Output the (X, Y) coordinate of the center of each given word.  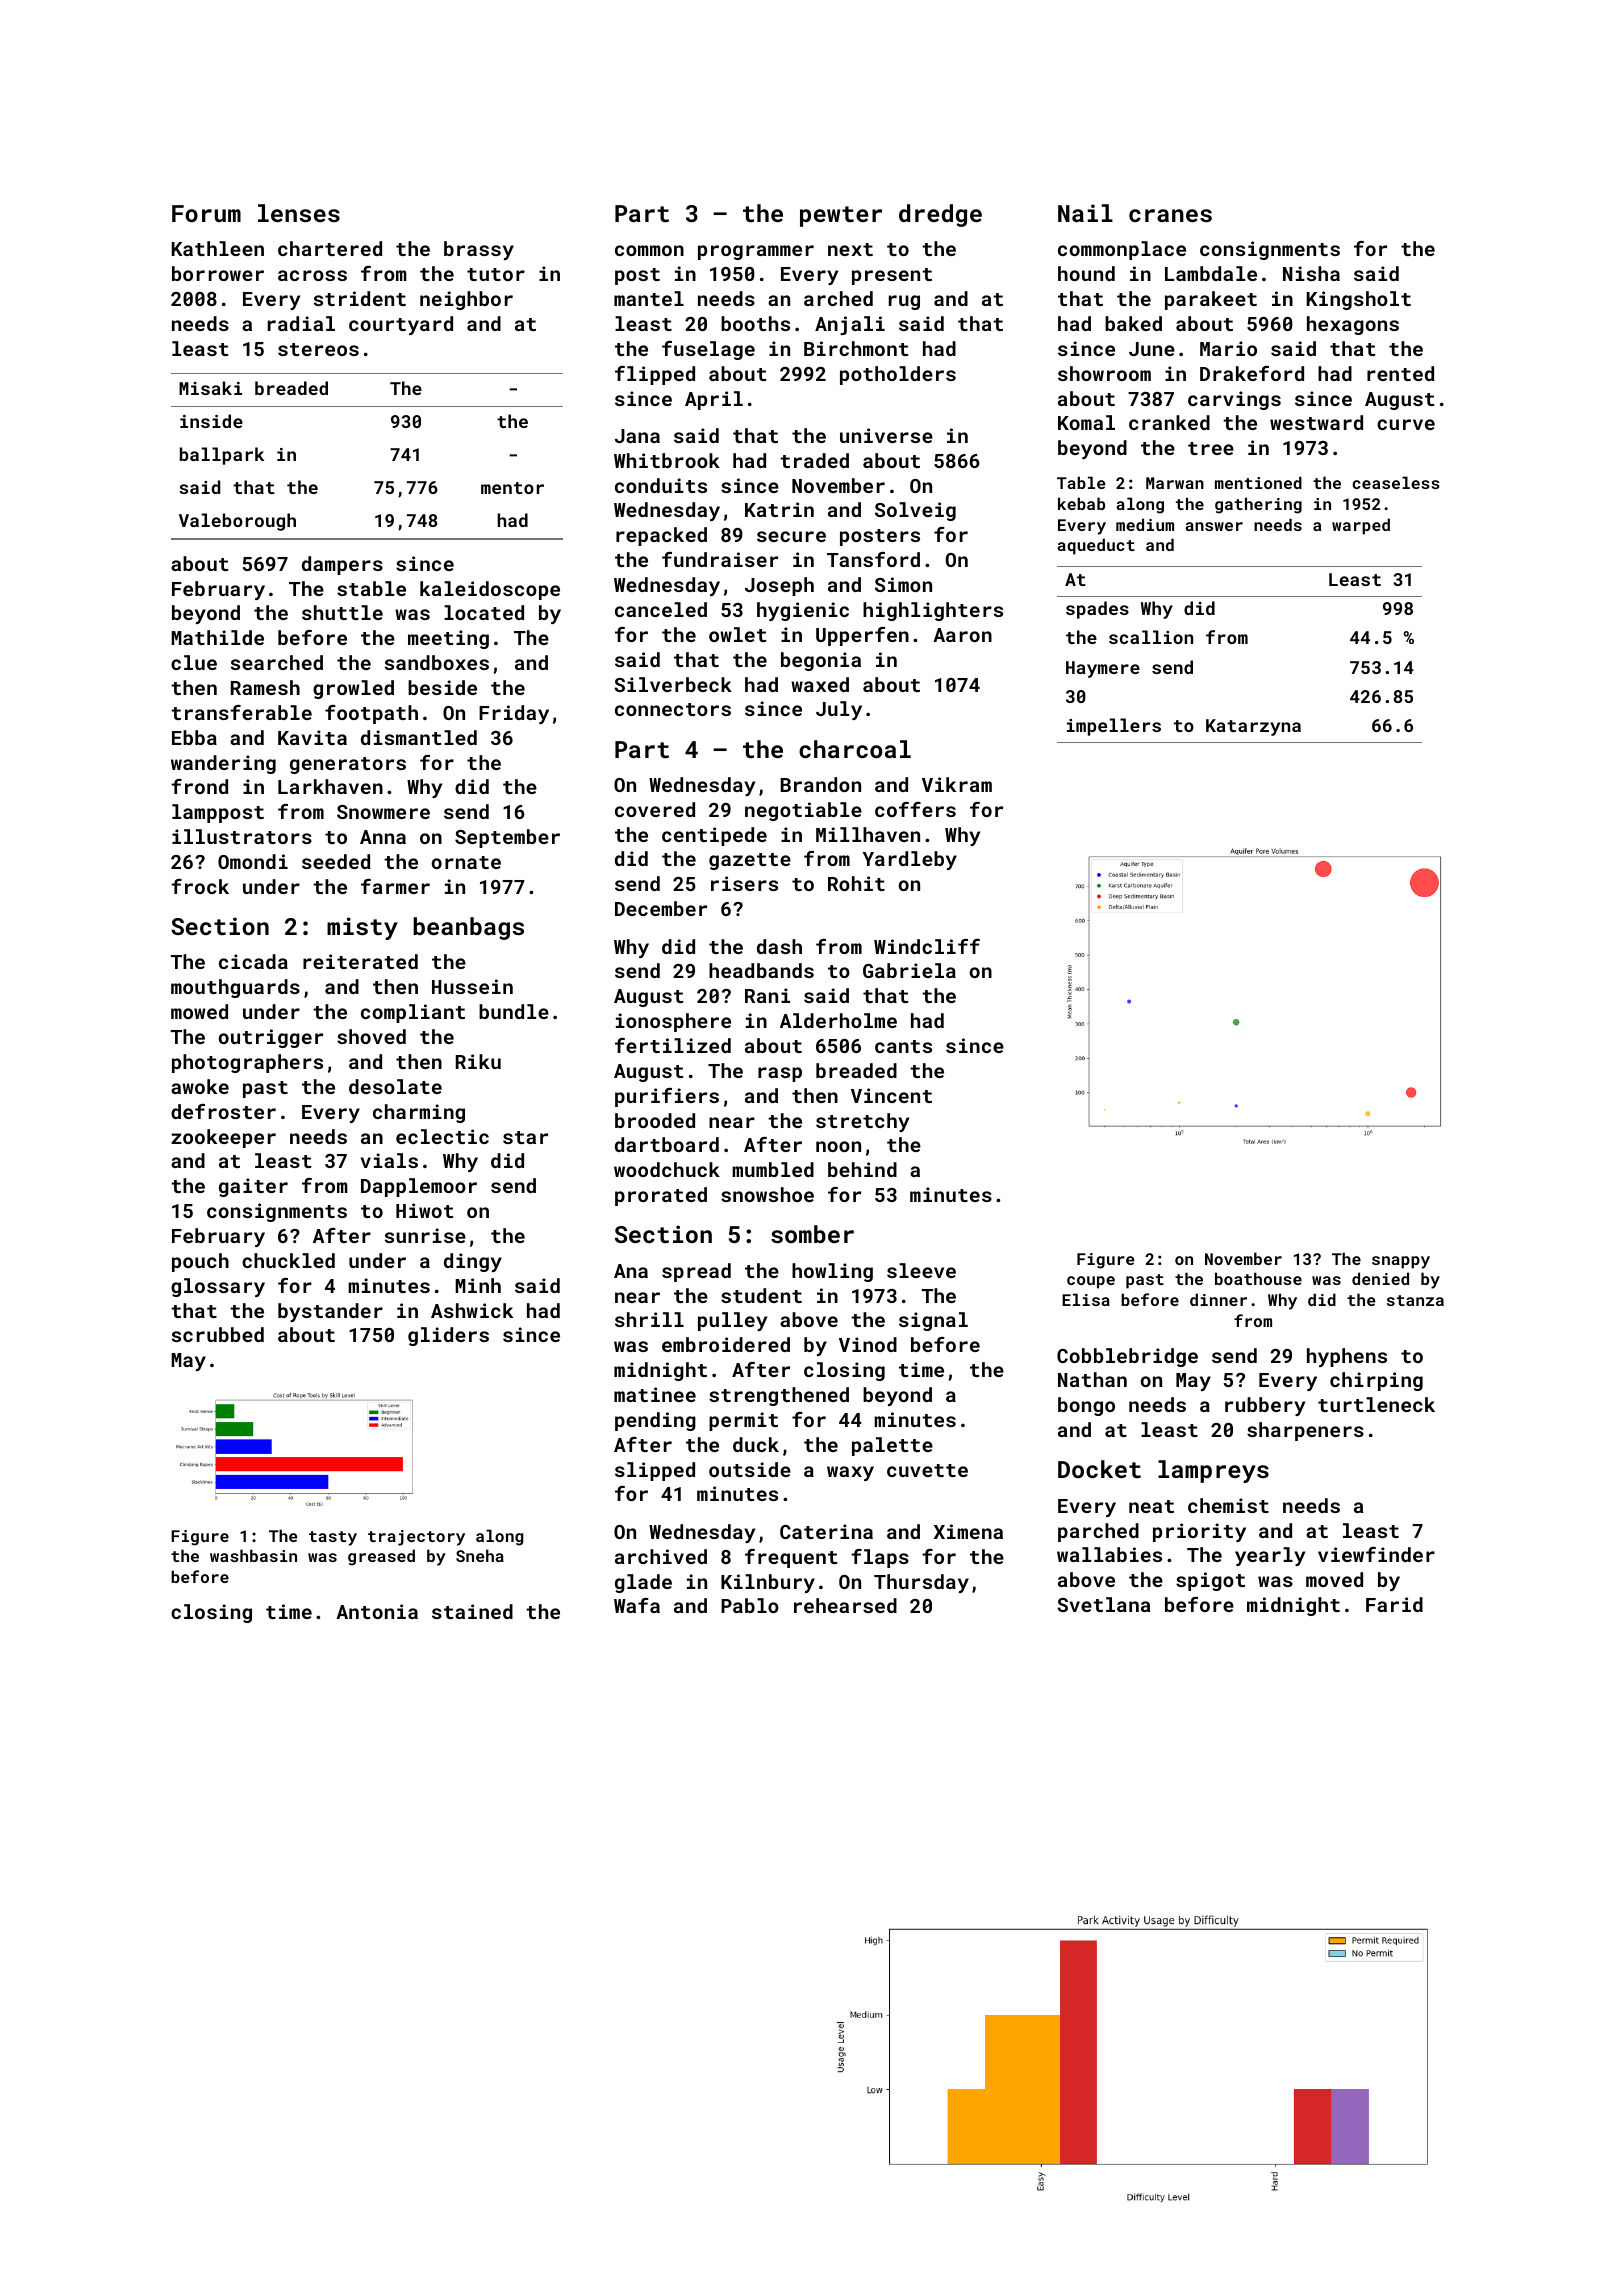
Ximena (968, 1531)
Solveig (915, 511)
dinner (1218, 1299)
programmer (756, 252)
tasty (333, 1538)
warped (1361, 526)
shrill (649, 1319)
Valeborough (237, 522)
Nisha (1311, 273)
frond (199, 786)
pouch (200, 1262)
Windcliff (927, 946)
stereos (318, 349)
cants (903, 1046)
